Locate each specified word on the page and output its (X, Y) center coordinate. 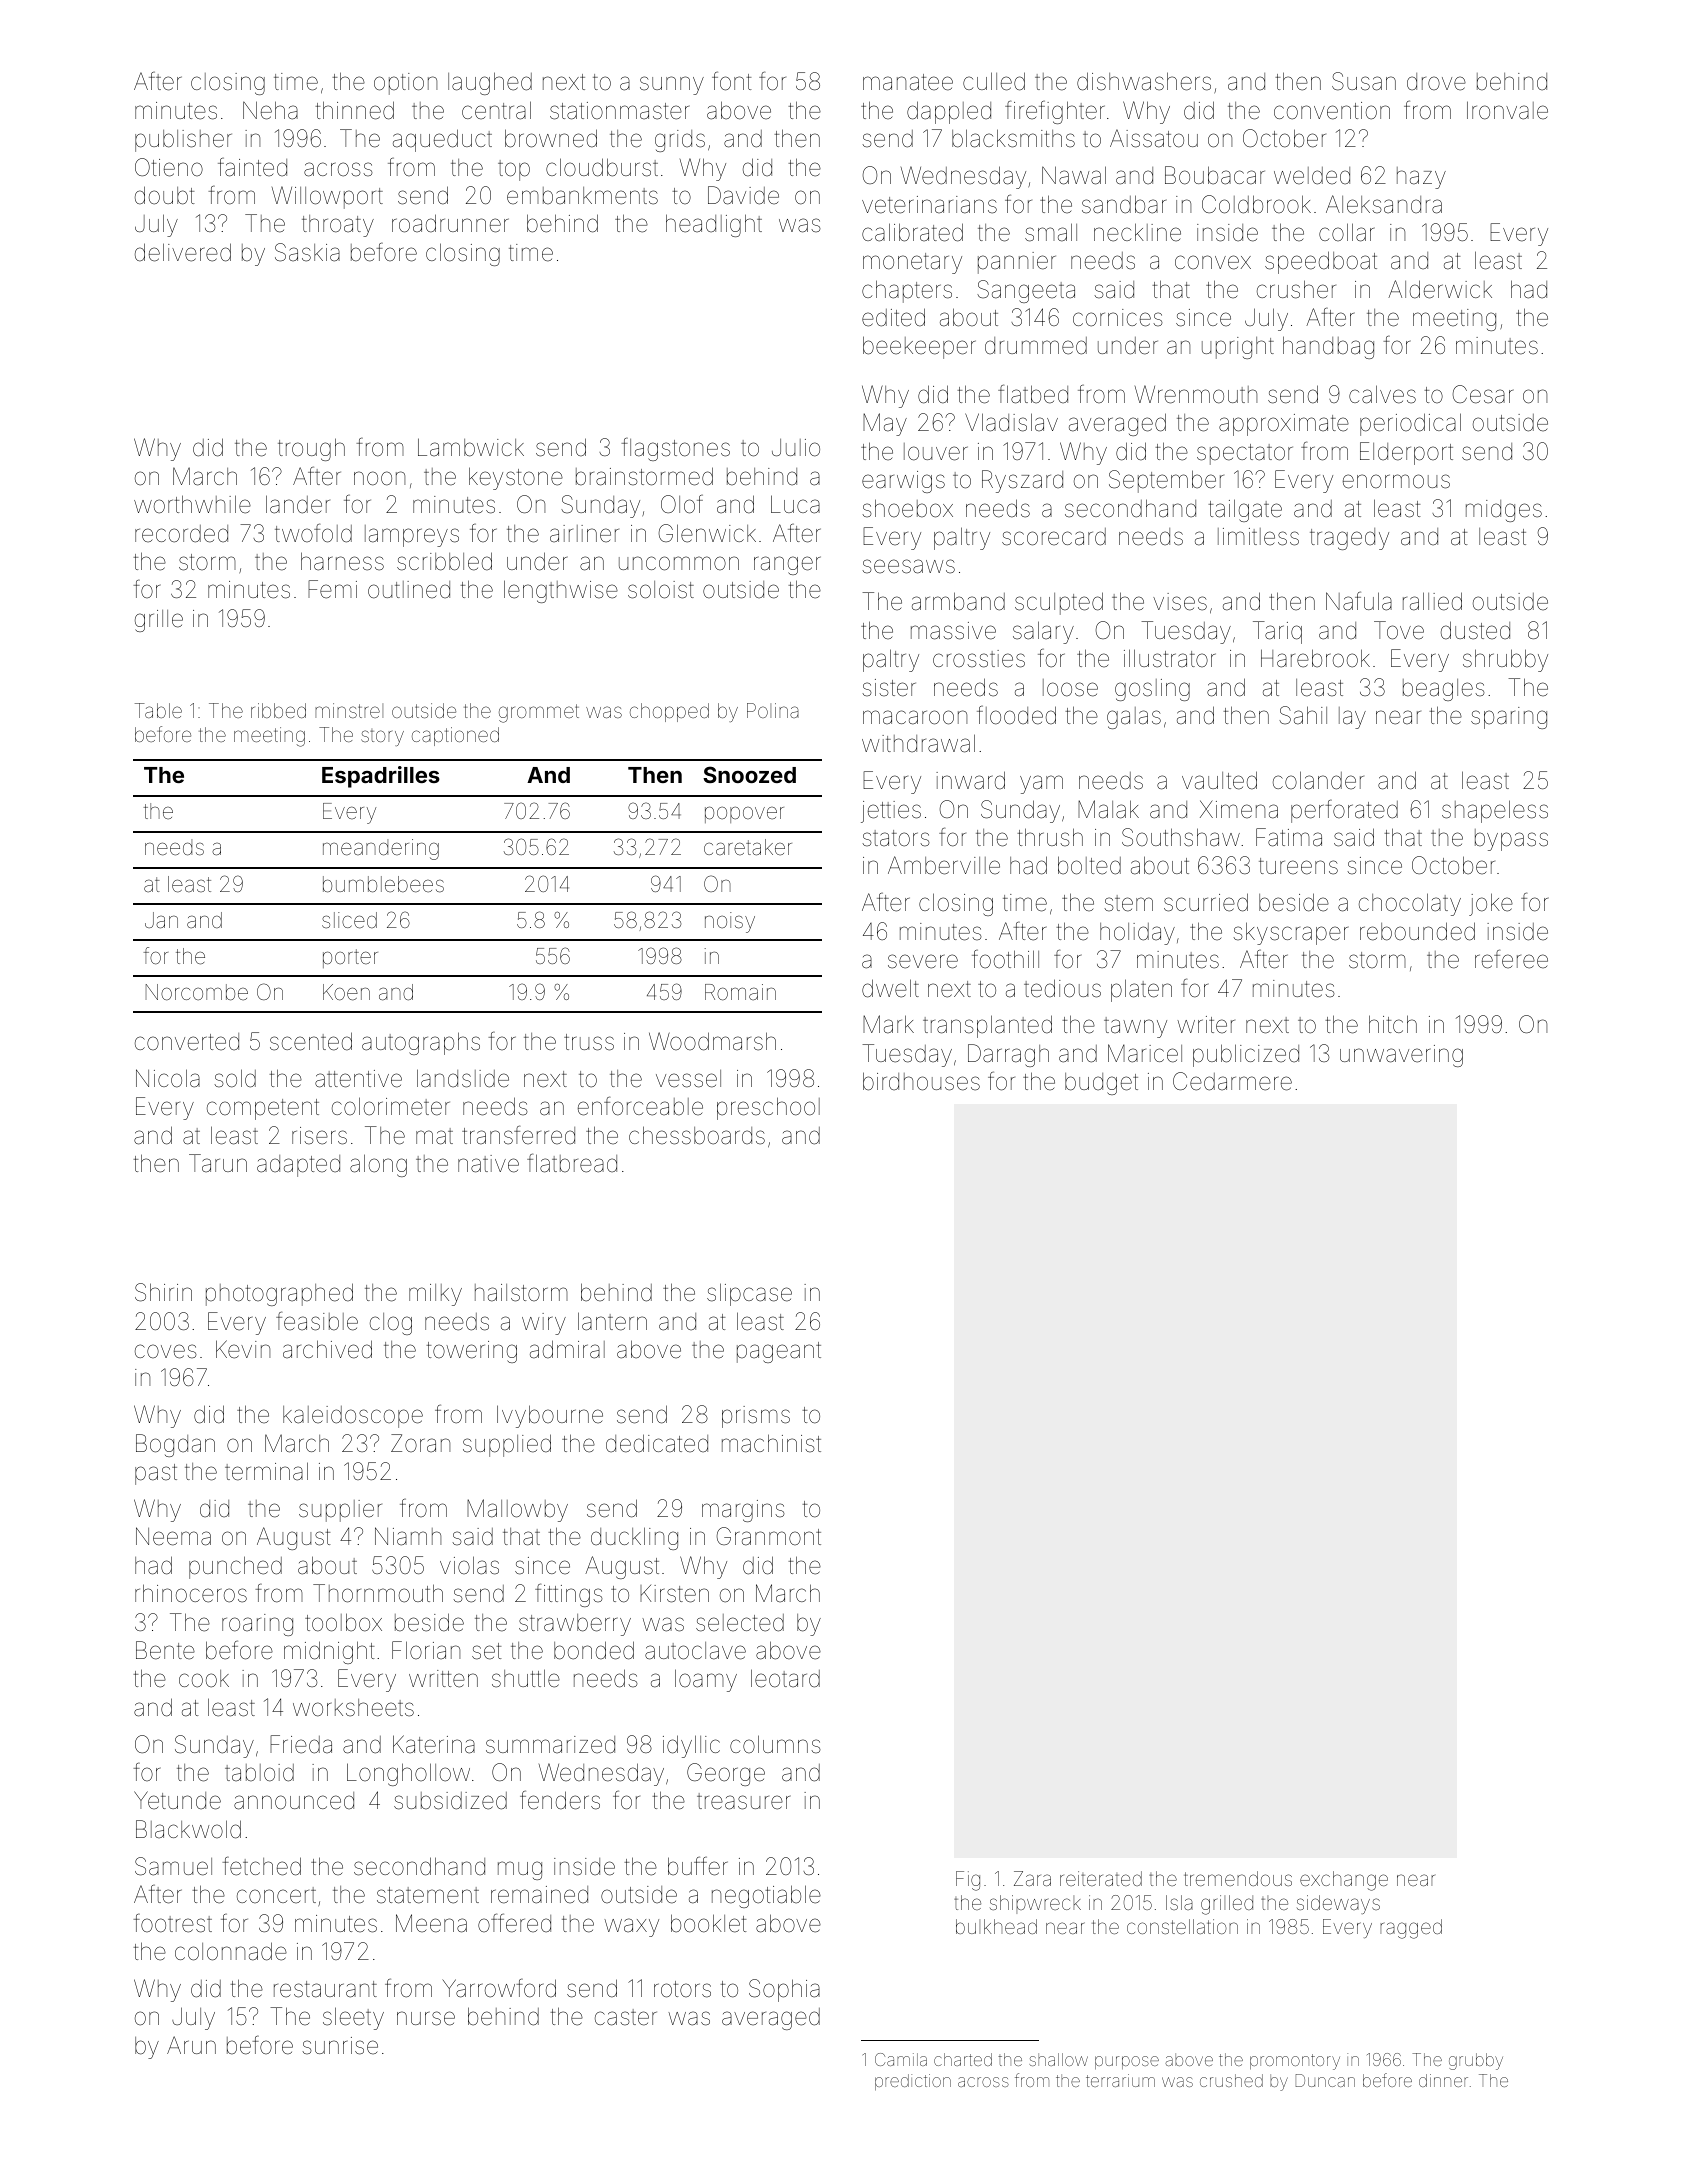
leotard (785, 1678)
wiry (544, 1324)
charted (963, 2059)
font (732, 81)
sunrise (340, 2046)
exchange (1344, 1881)
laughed (490, 83)
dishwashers (1144, 81)
